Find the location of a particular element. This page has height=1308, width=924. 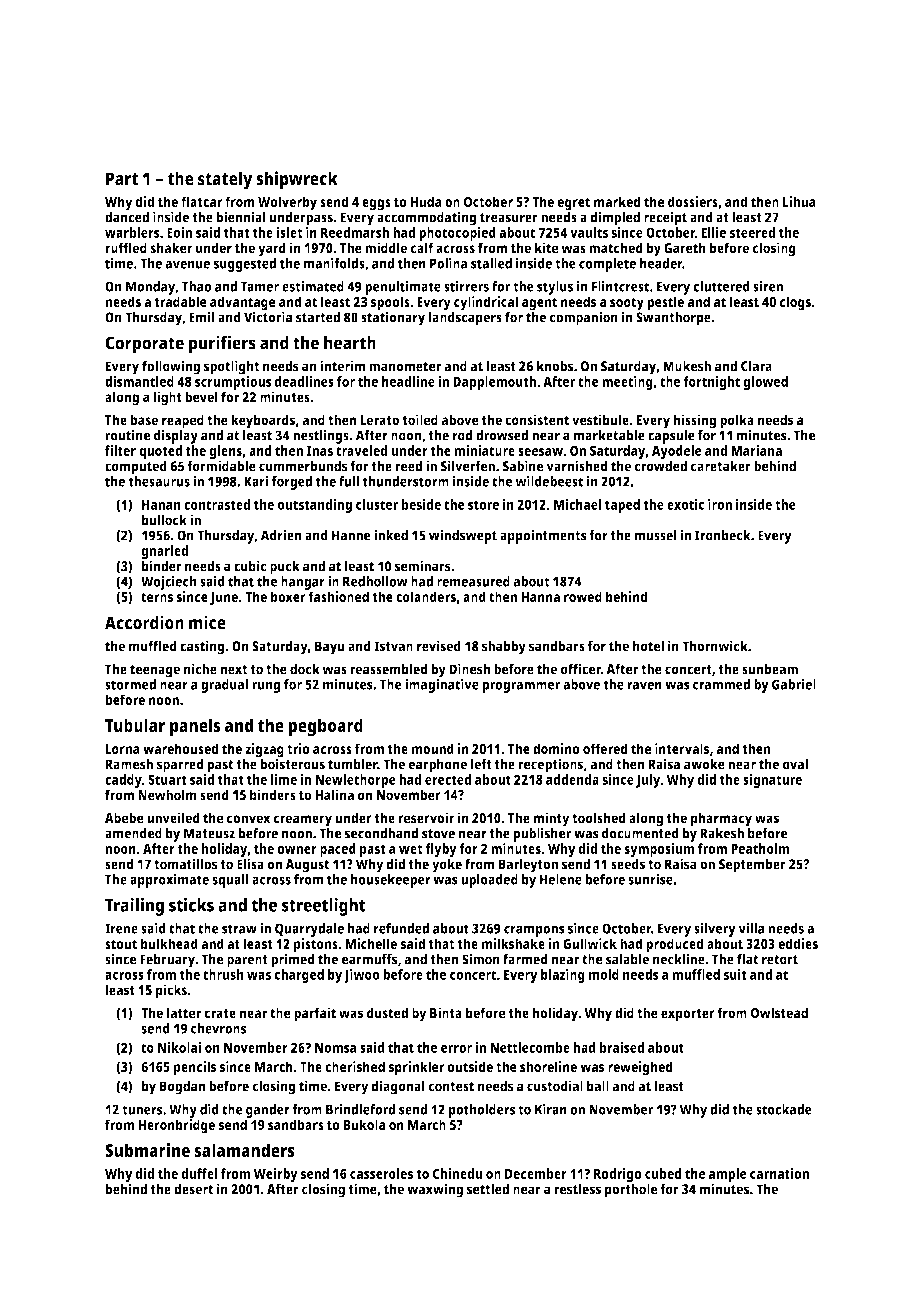

Lihua is located at coordinates (799, 201).
